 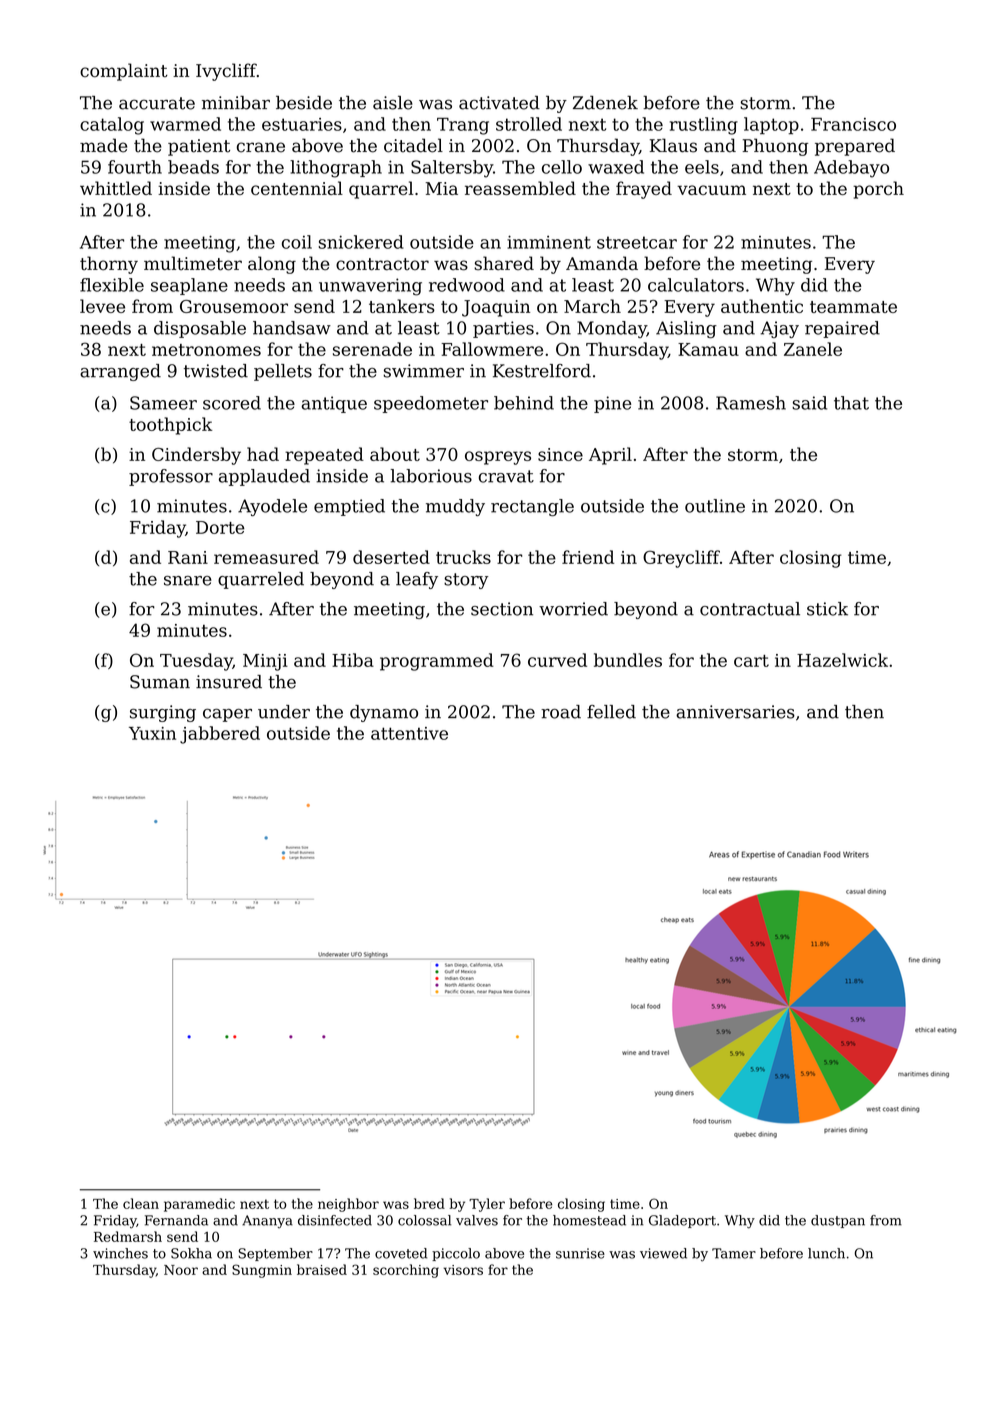 I want to click on Tamer, so click(x=734, y=1253).
